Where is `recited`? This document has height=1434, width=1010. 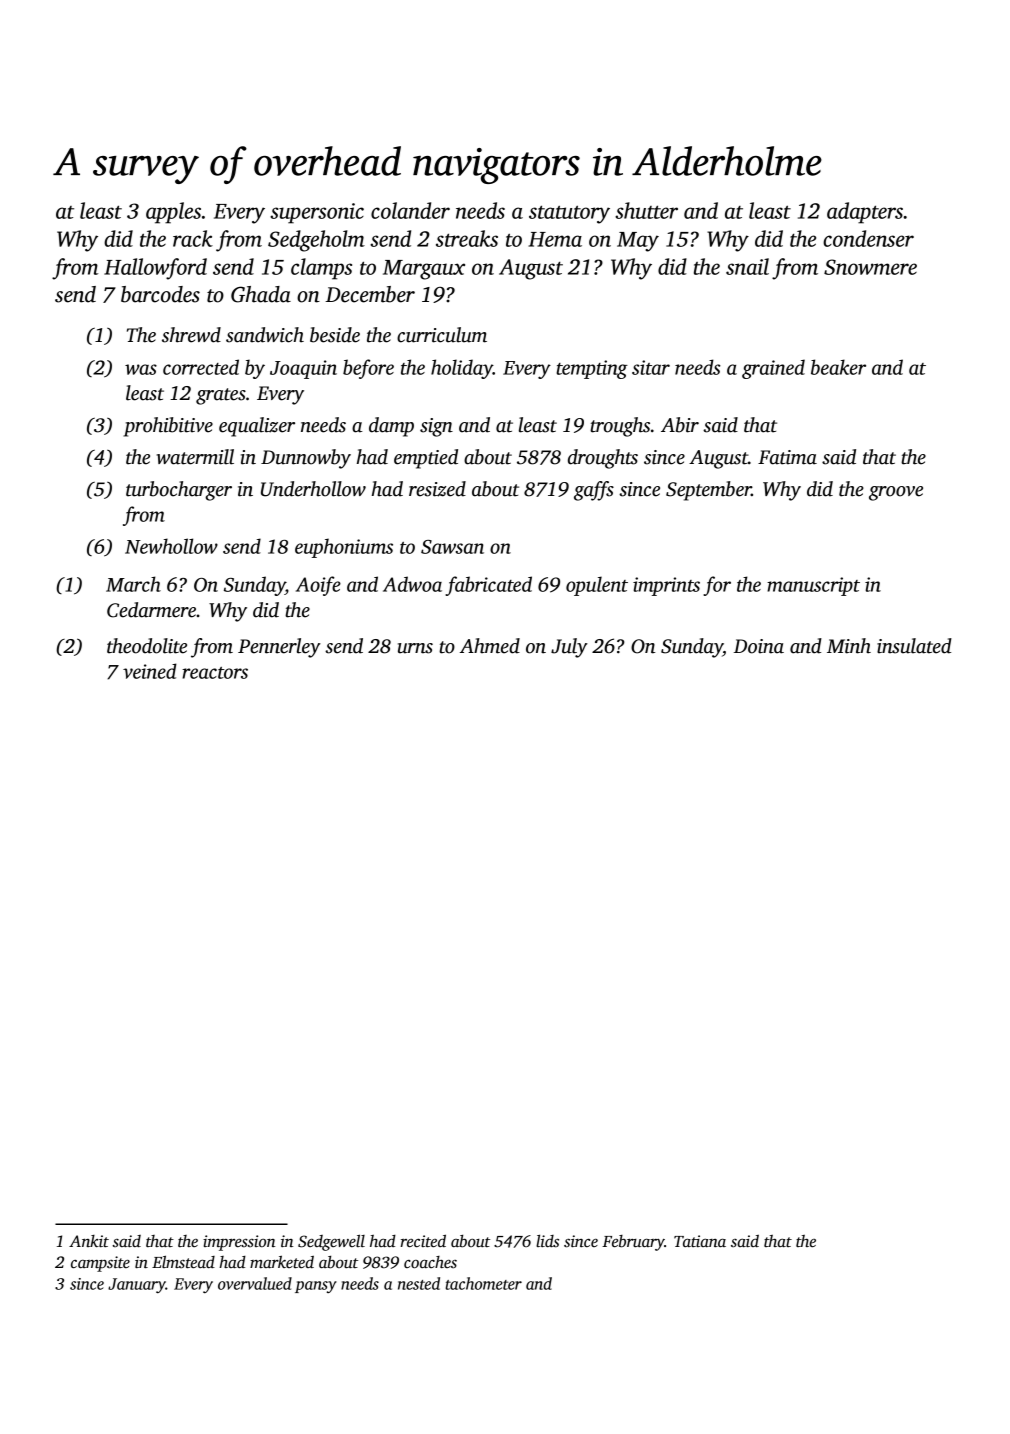 recited is located at coordinates (423, 1241).
